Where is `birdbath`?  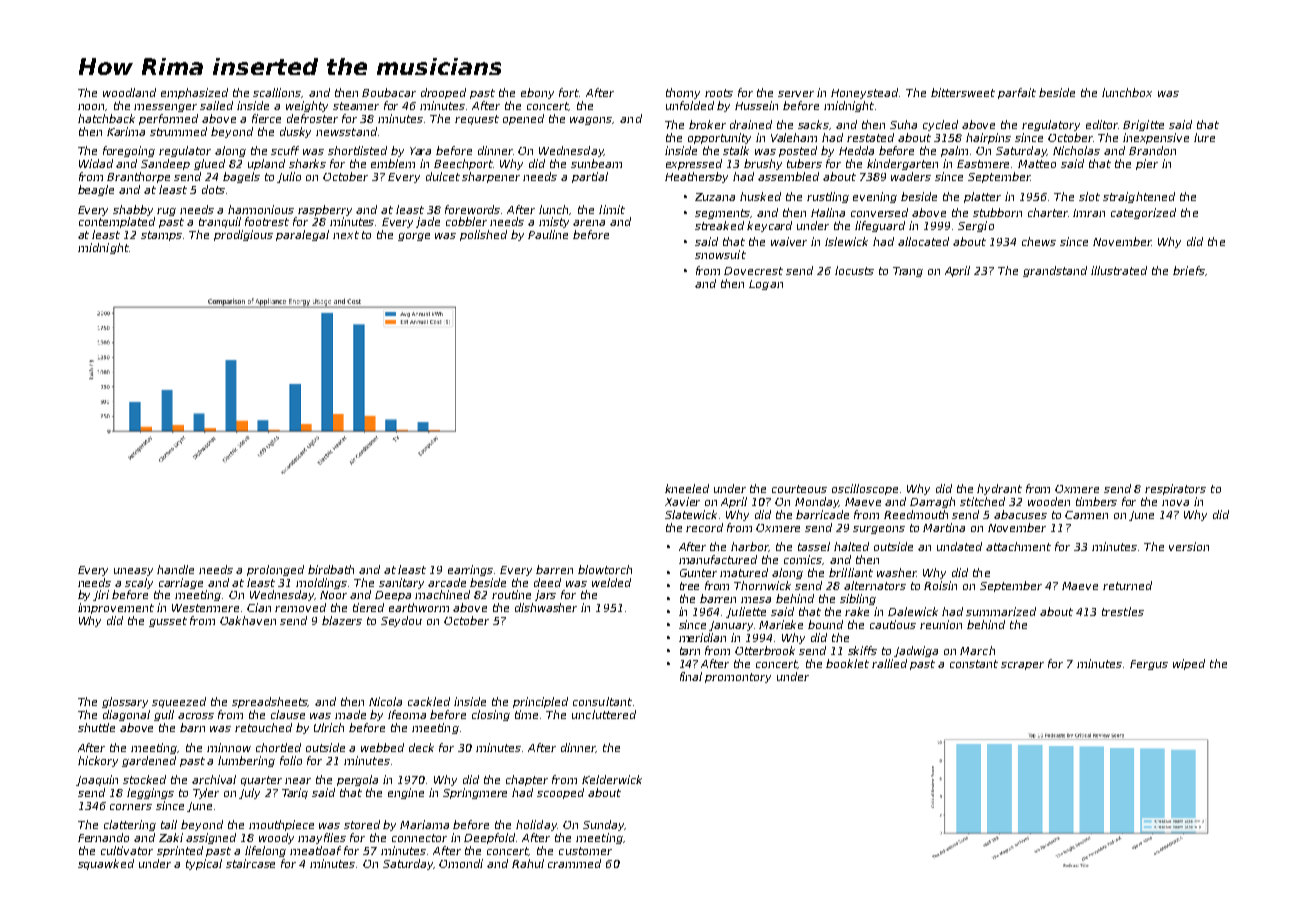
birdbath is located at coordinates (331, 569).
